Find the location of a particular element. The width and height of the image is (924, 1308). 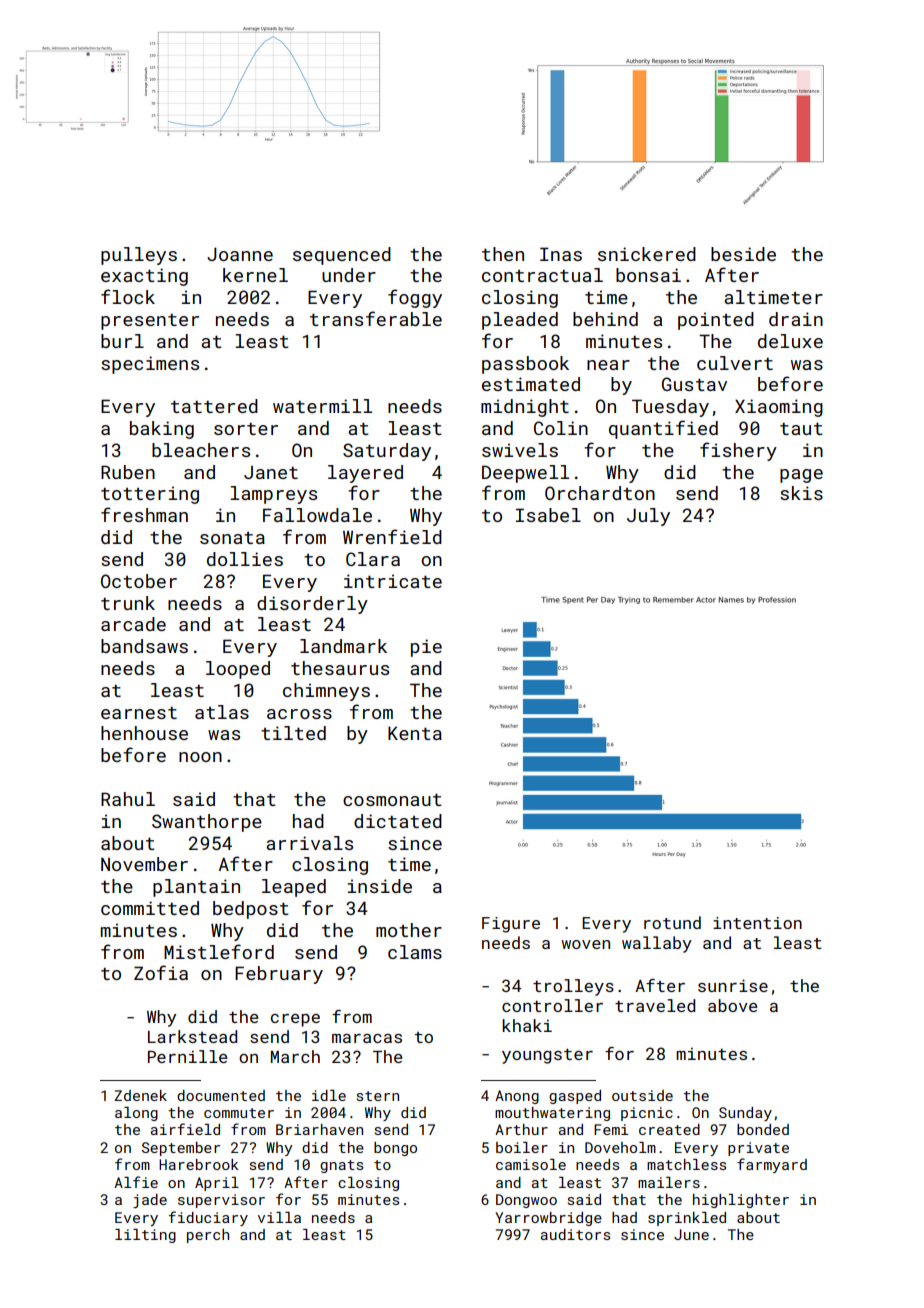

beside is located at coordinates (743, 254).
